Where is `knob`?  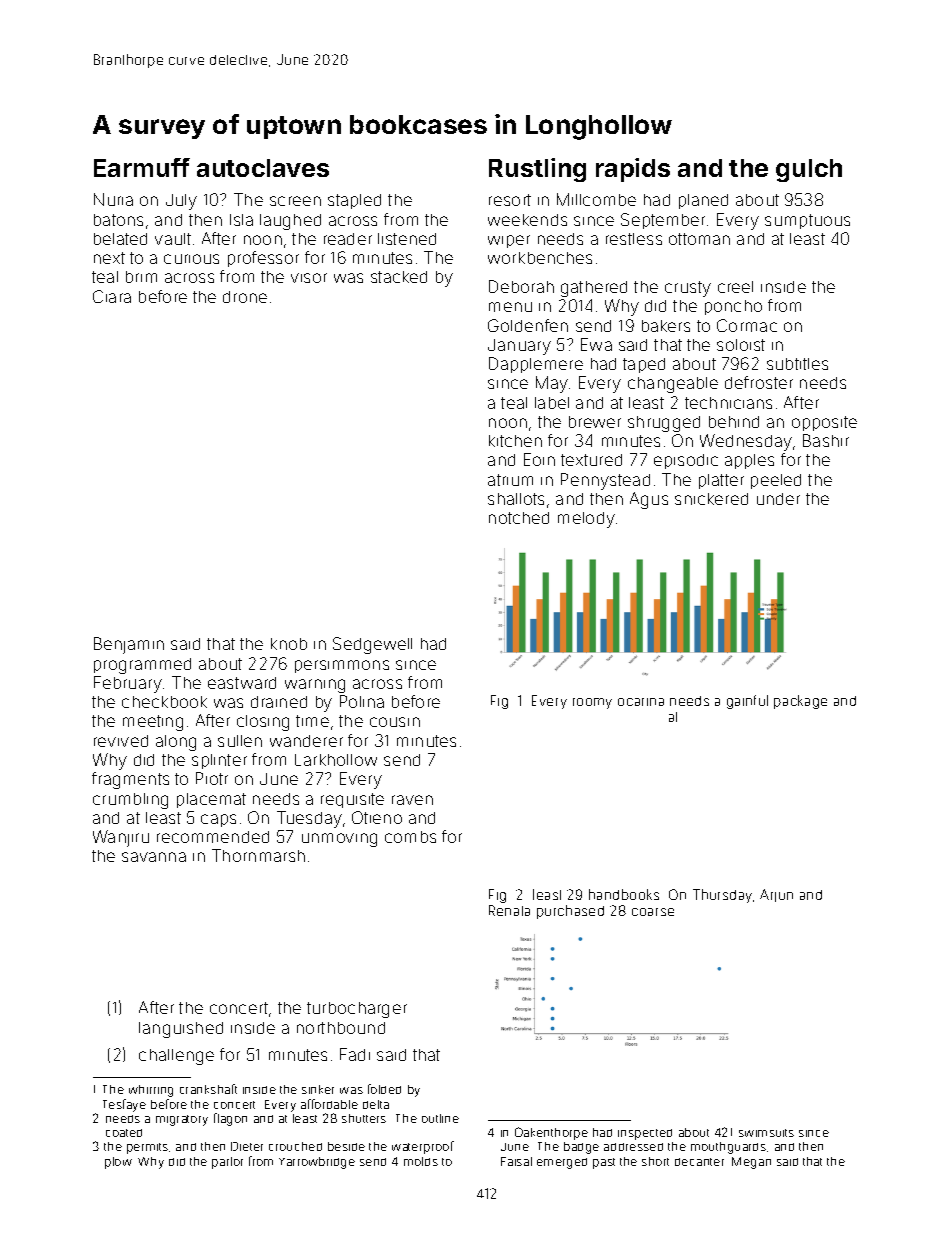 knob is located at coordinates (289, 644).
